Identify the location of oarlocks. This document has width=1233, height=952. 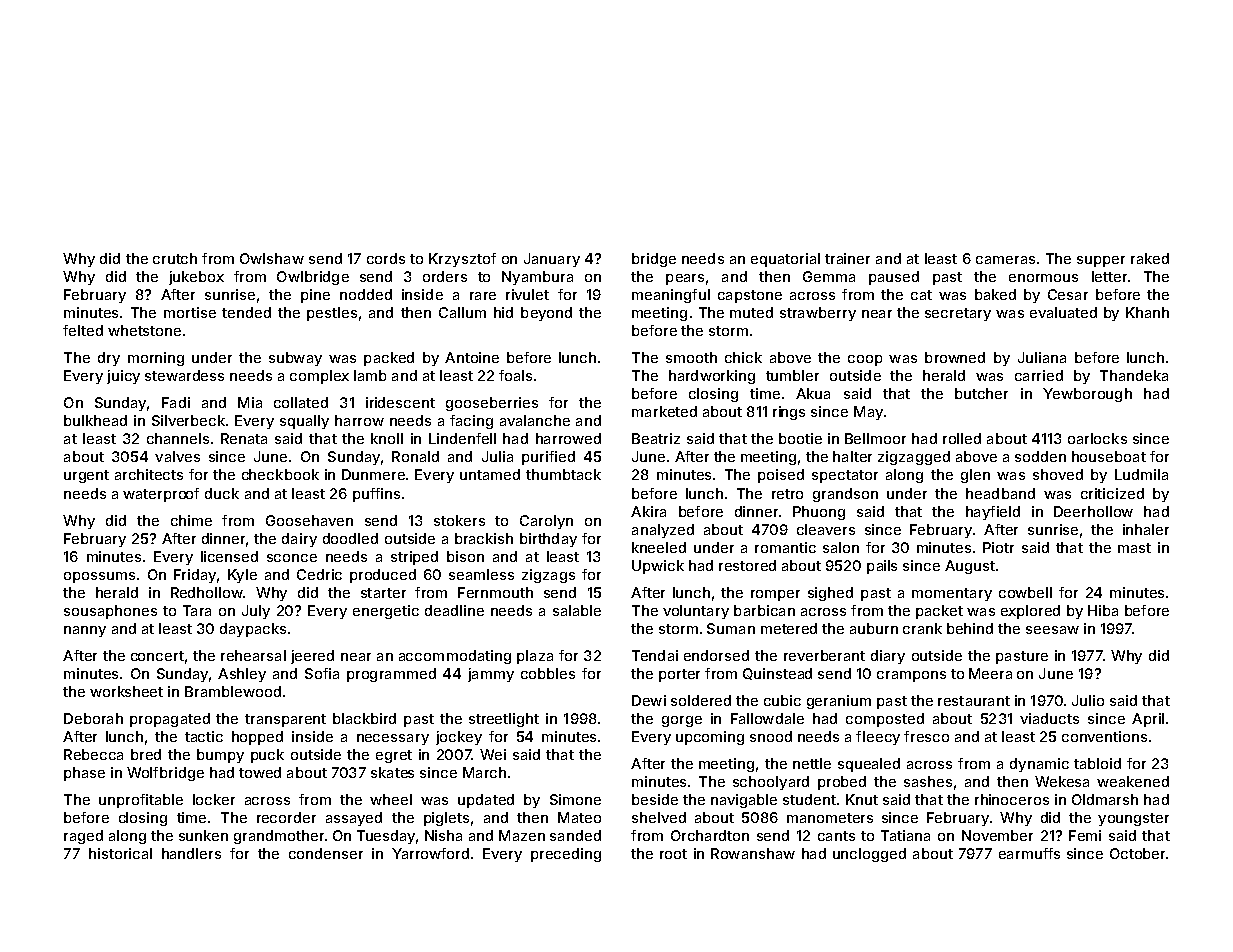
(1097, 438).
